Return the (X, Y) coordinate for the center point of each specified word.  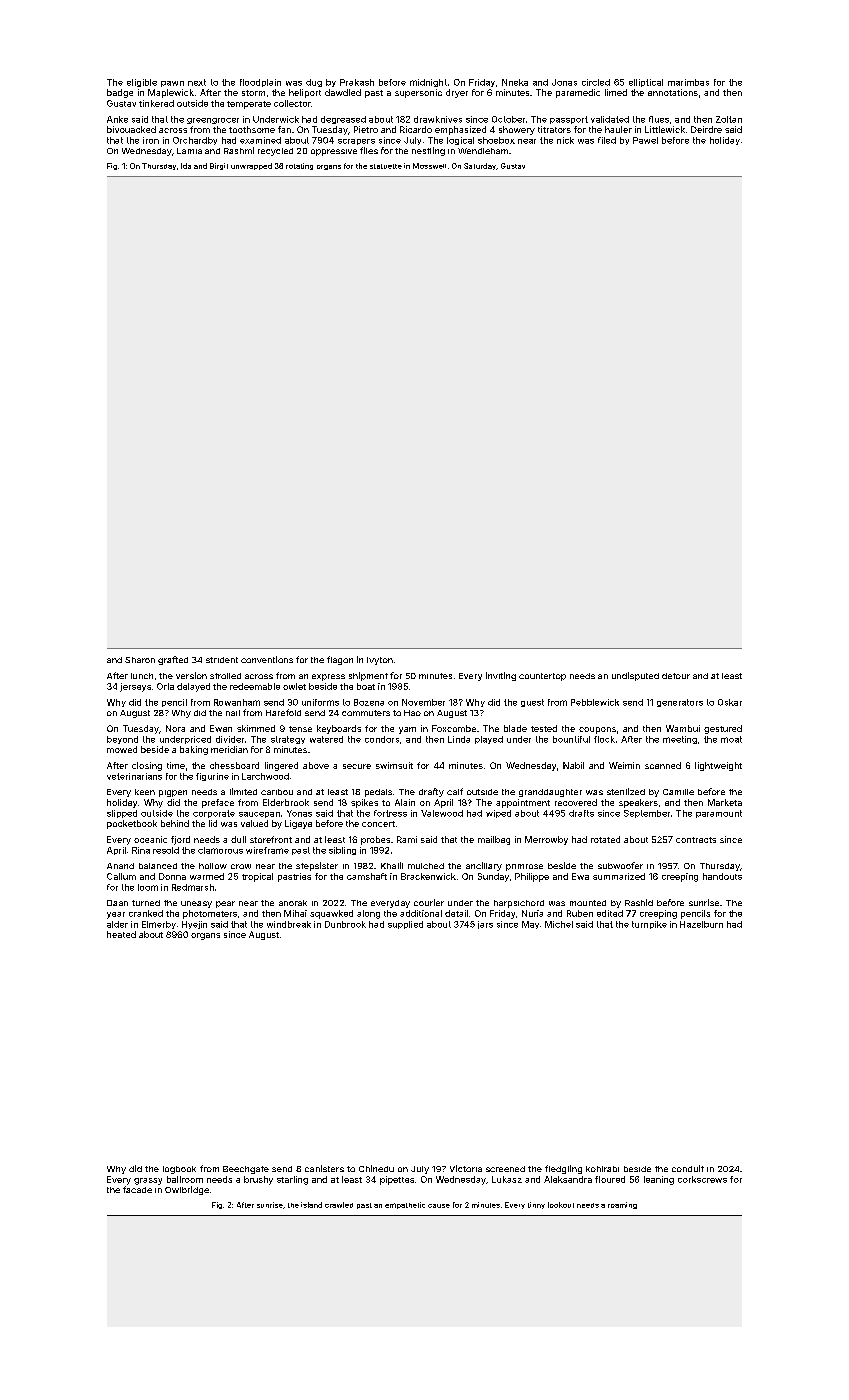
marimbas (688, 82)
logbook (179, 1170)
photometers (210, 914)
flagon (340, 660)
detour (676, 676)
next (197, 82)
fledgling (563, 1169)
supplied (405, 925)
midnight (428, 83)
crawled (339, 1205)
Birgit (219, 166)
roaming (622, 1205)
